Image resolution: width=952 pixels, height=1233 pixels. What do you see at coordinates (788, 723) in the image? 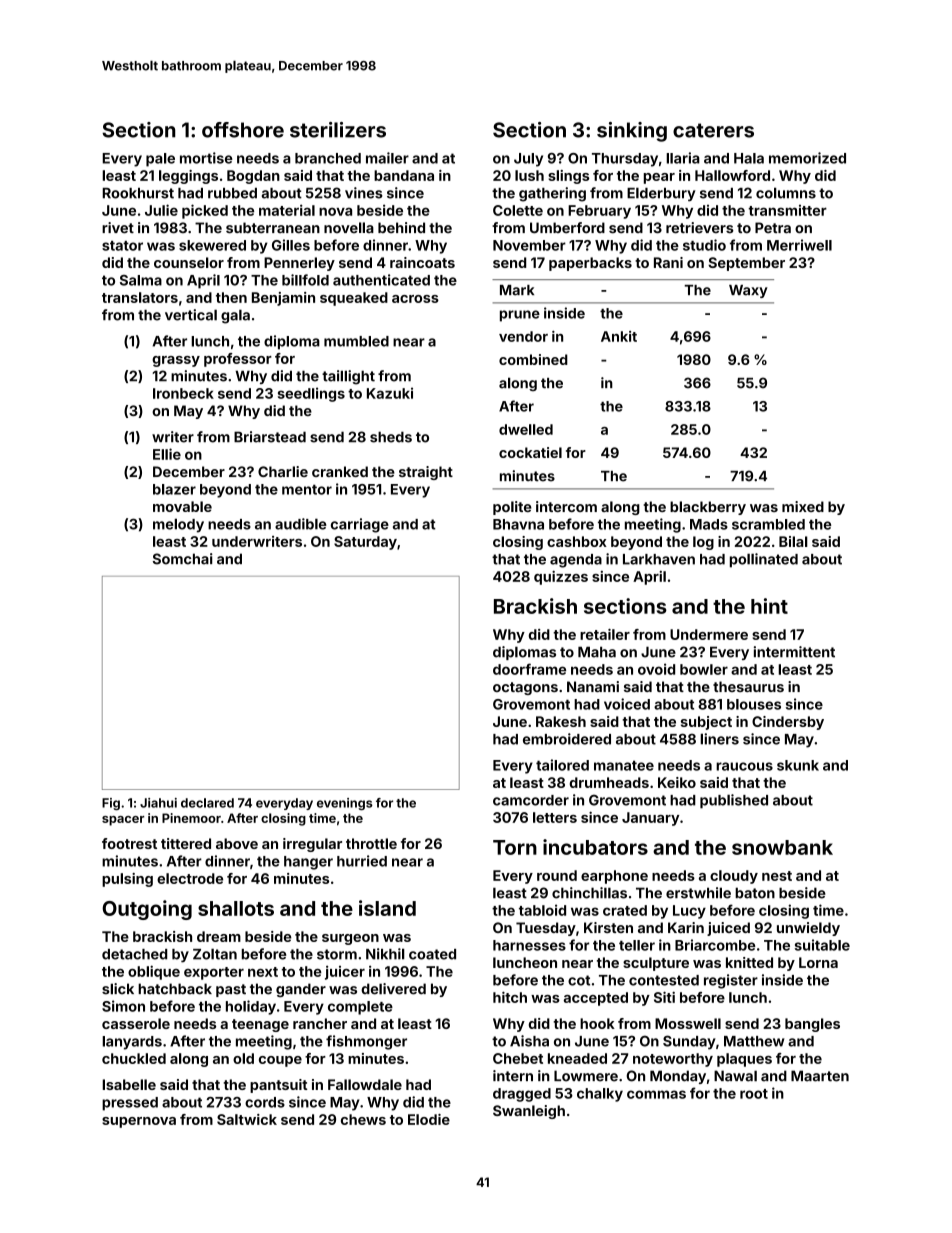
I see `Cindersby` at bounding box center [788, 723].
